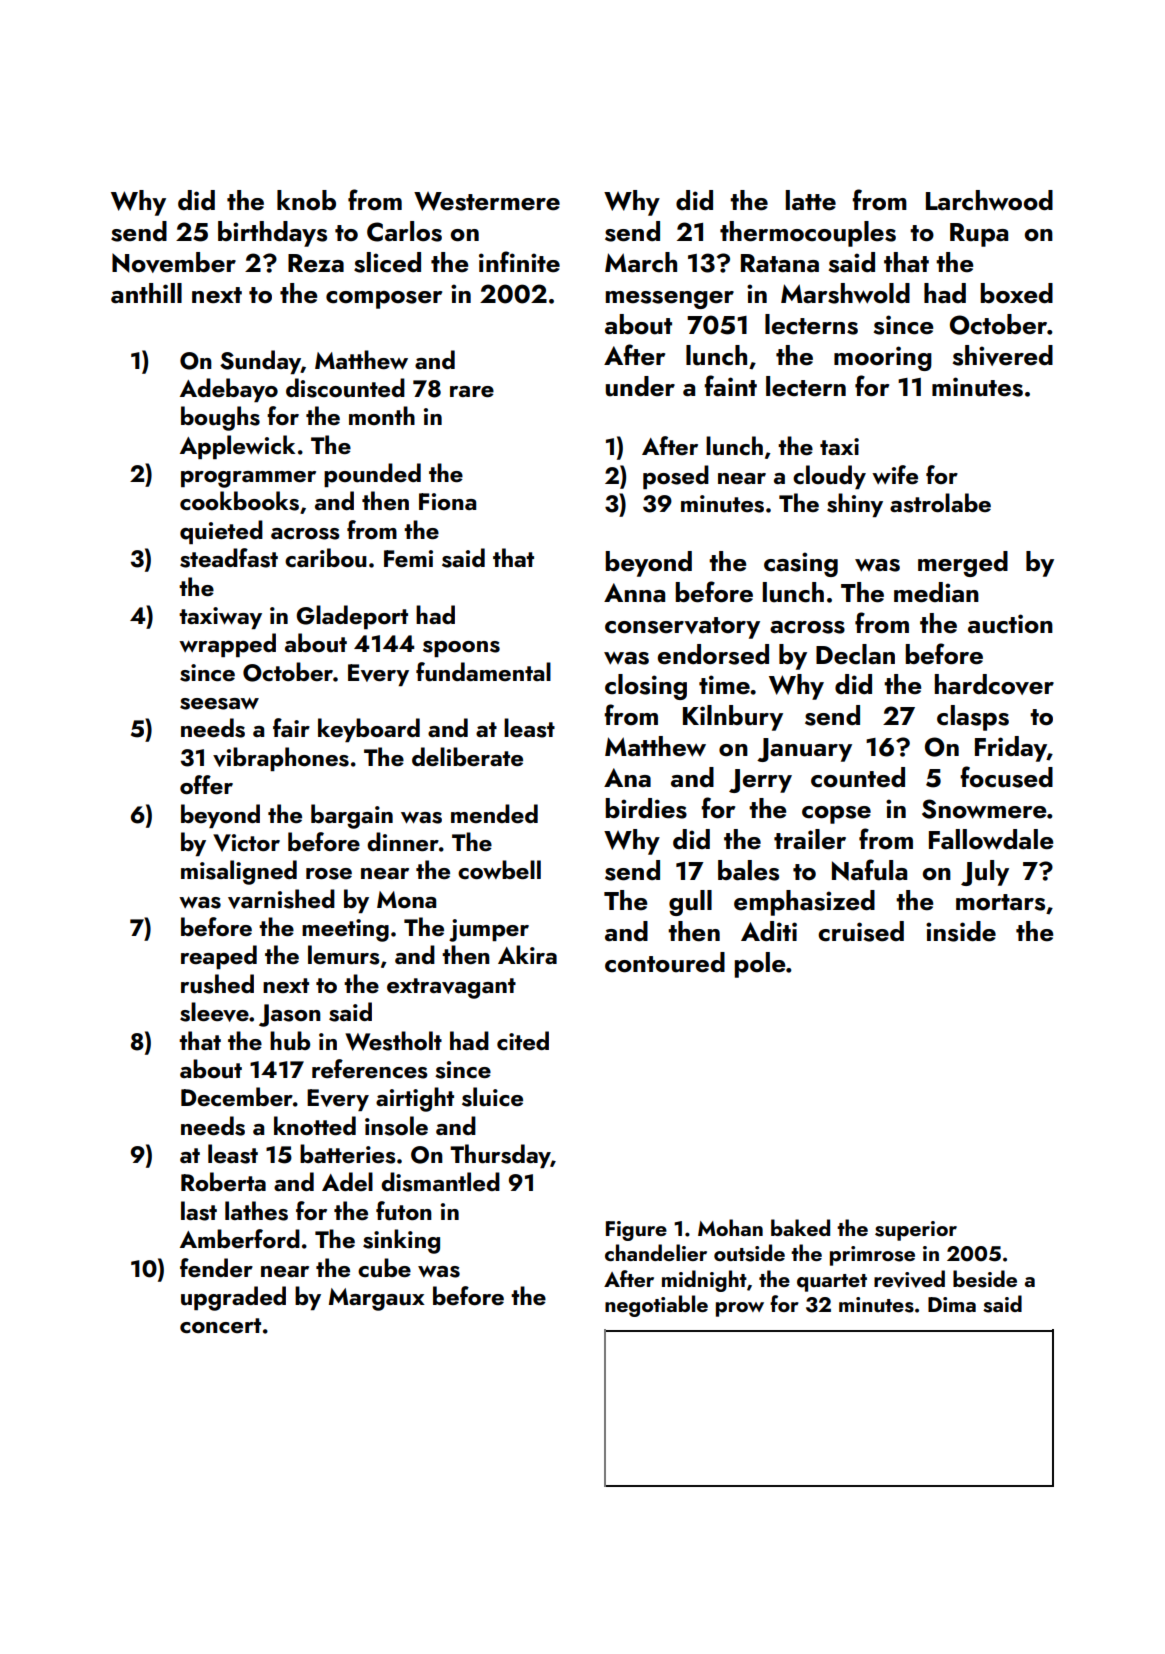 The width and height of the screenshot is (1165, 1654). I want to click on Larchwood, so click(989, 200).
